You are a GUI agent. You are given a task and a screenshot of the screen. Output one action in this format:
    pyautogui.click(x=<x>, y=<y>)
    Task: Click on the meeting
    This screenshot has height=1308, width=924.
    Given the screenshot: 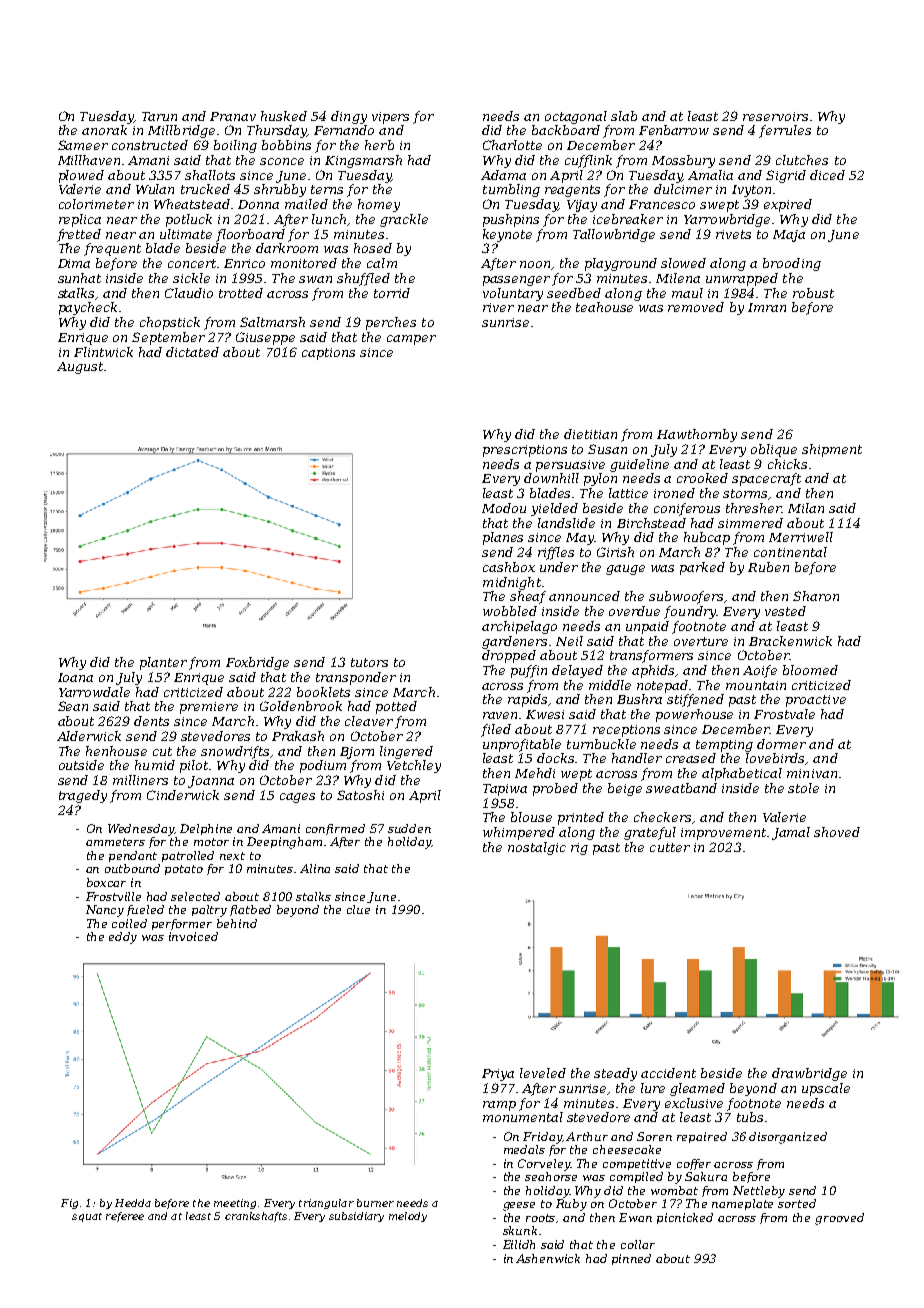 What is the action you would take?
    pyautogui.click(x=235, y=1204)
